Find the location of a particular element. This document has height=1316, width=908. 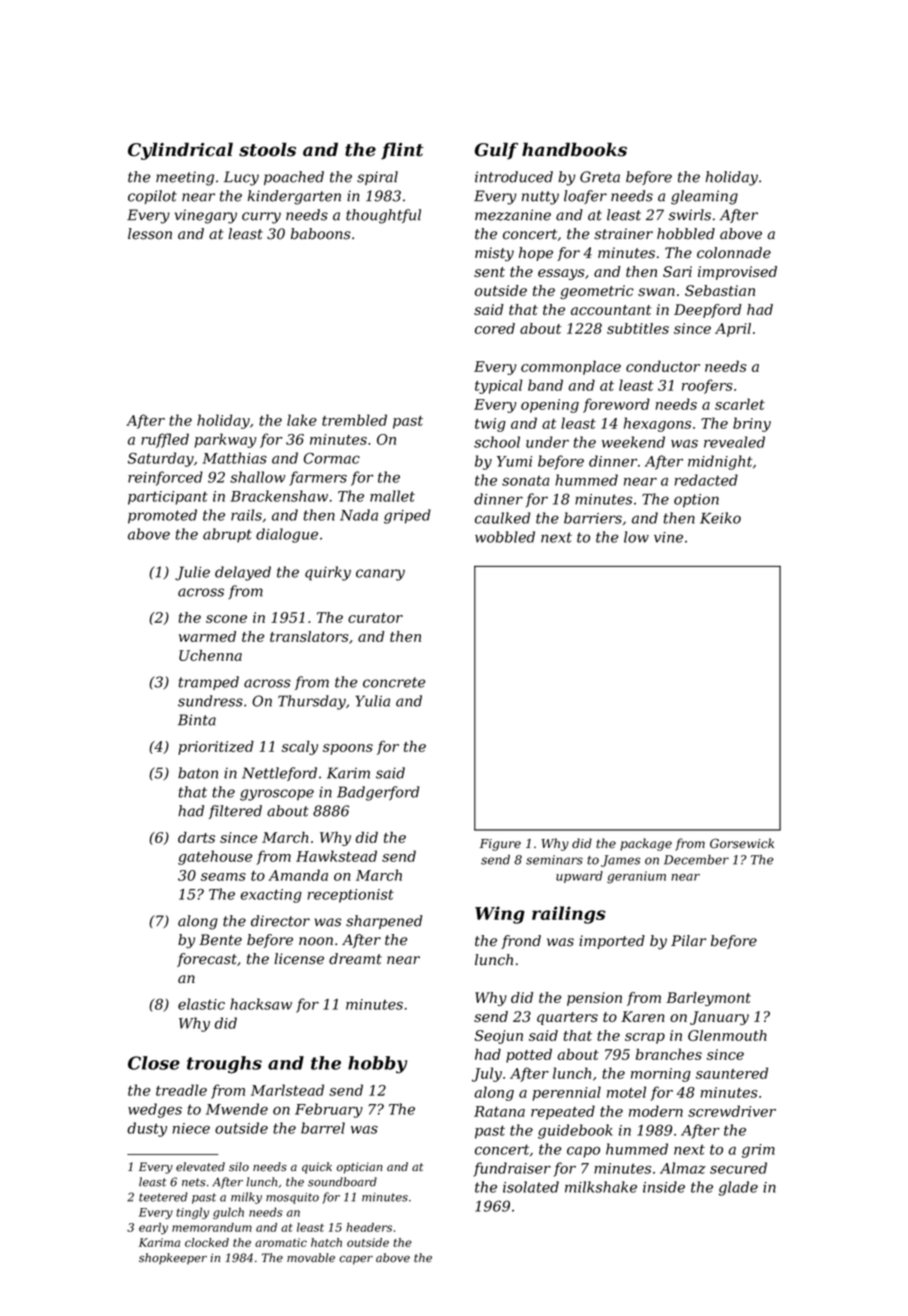

Gorsewick is located at coordinates (742, 843).
